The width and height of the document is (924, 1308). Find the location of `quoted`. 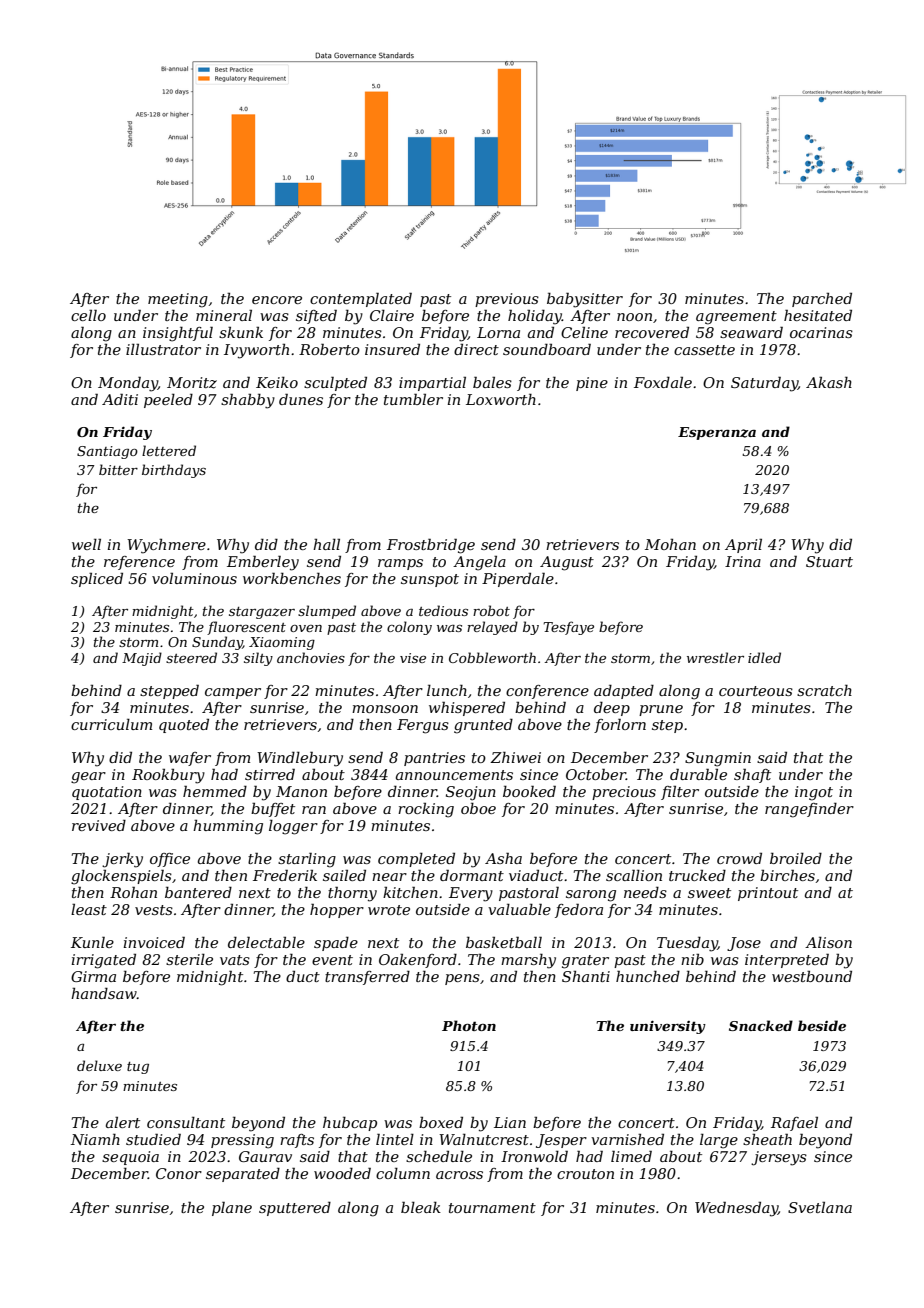

quoted is located at coordinates (184, 726).
